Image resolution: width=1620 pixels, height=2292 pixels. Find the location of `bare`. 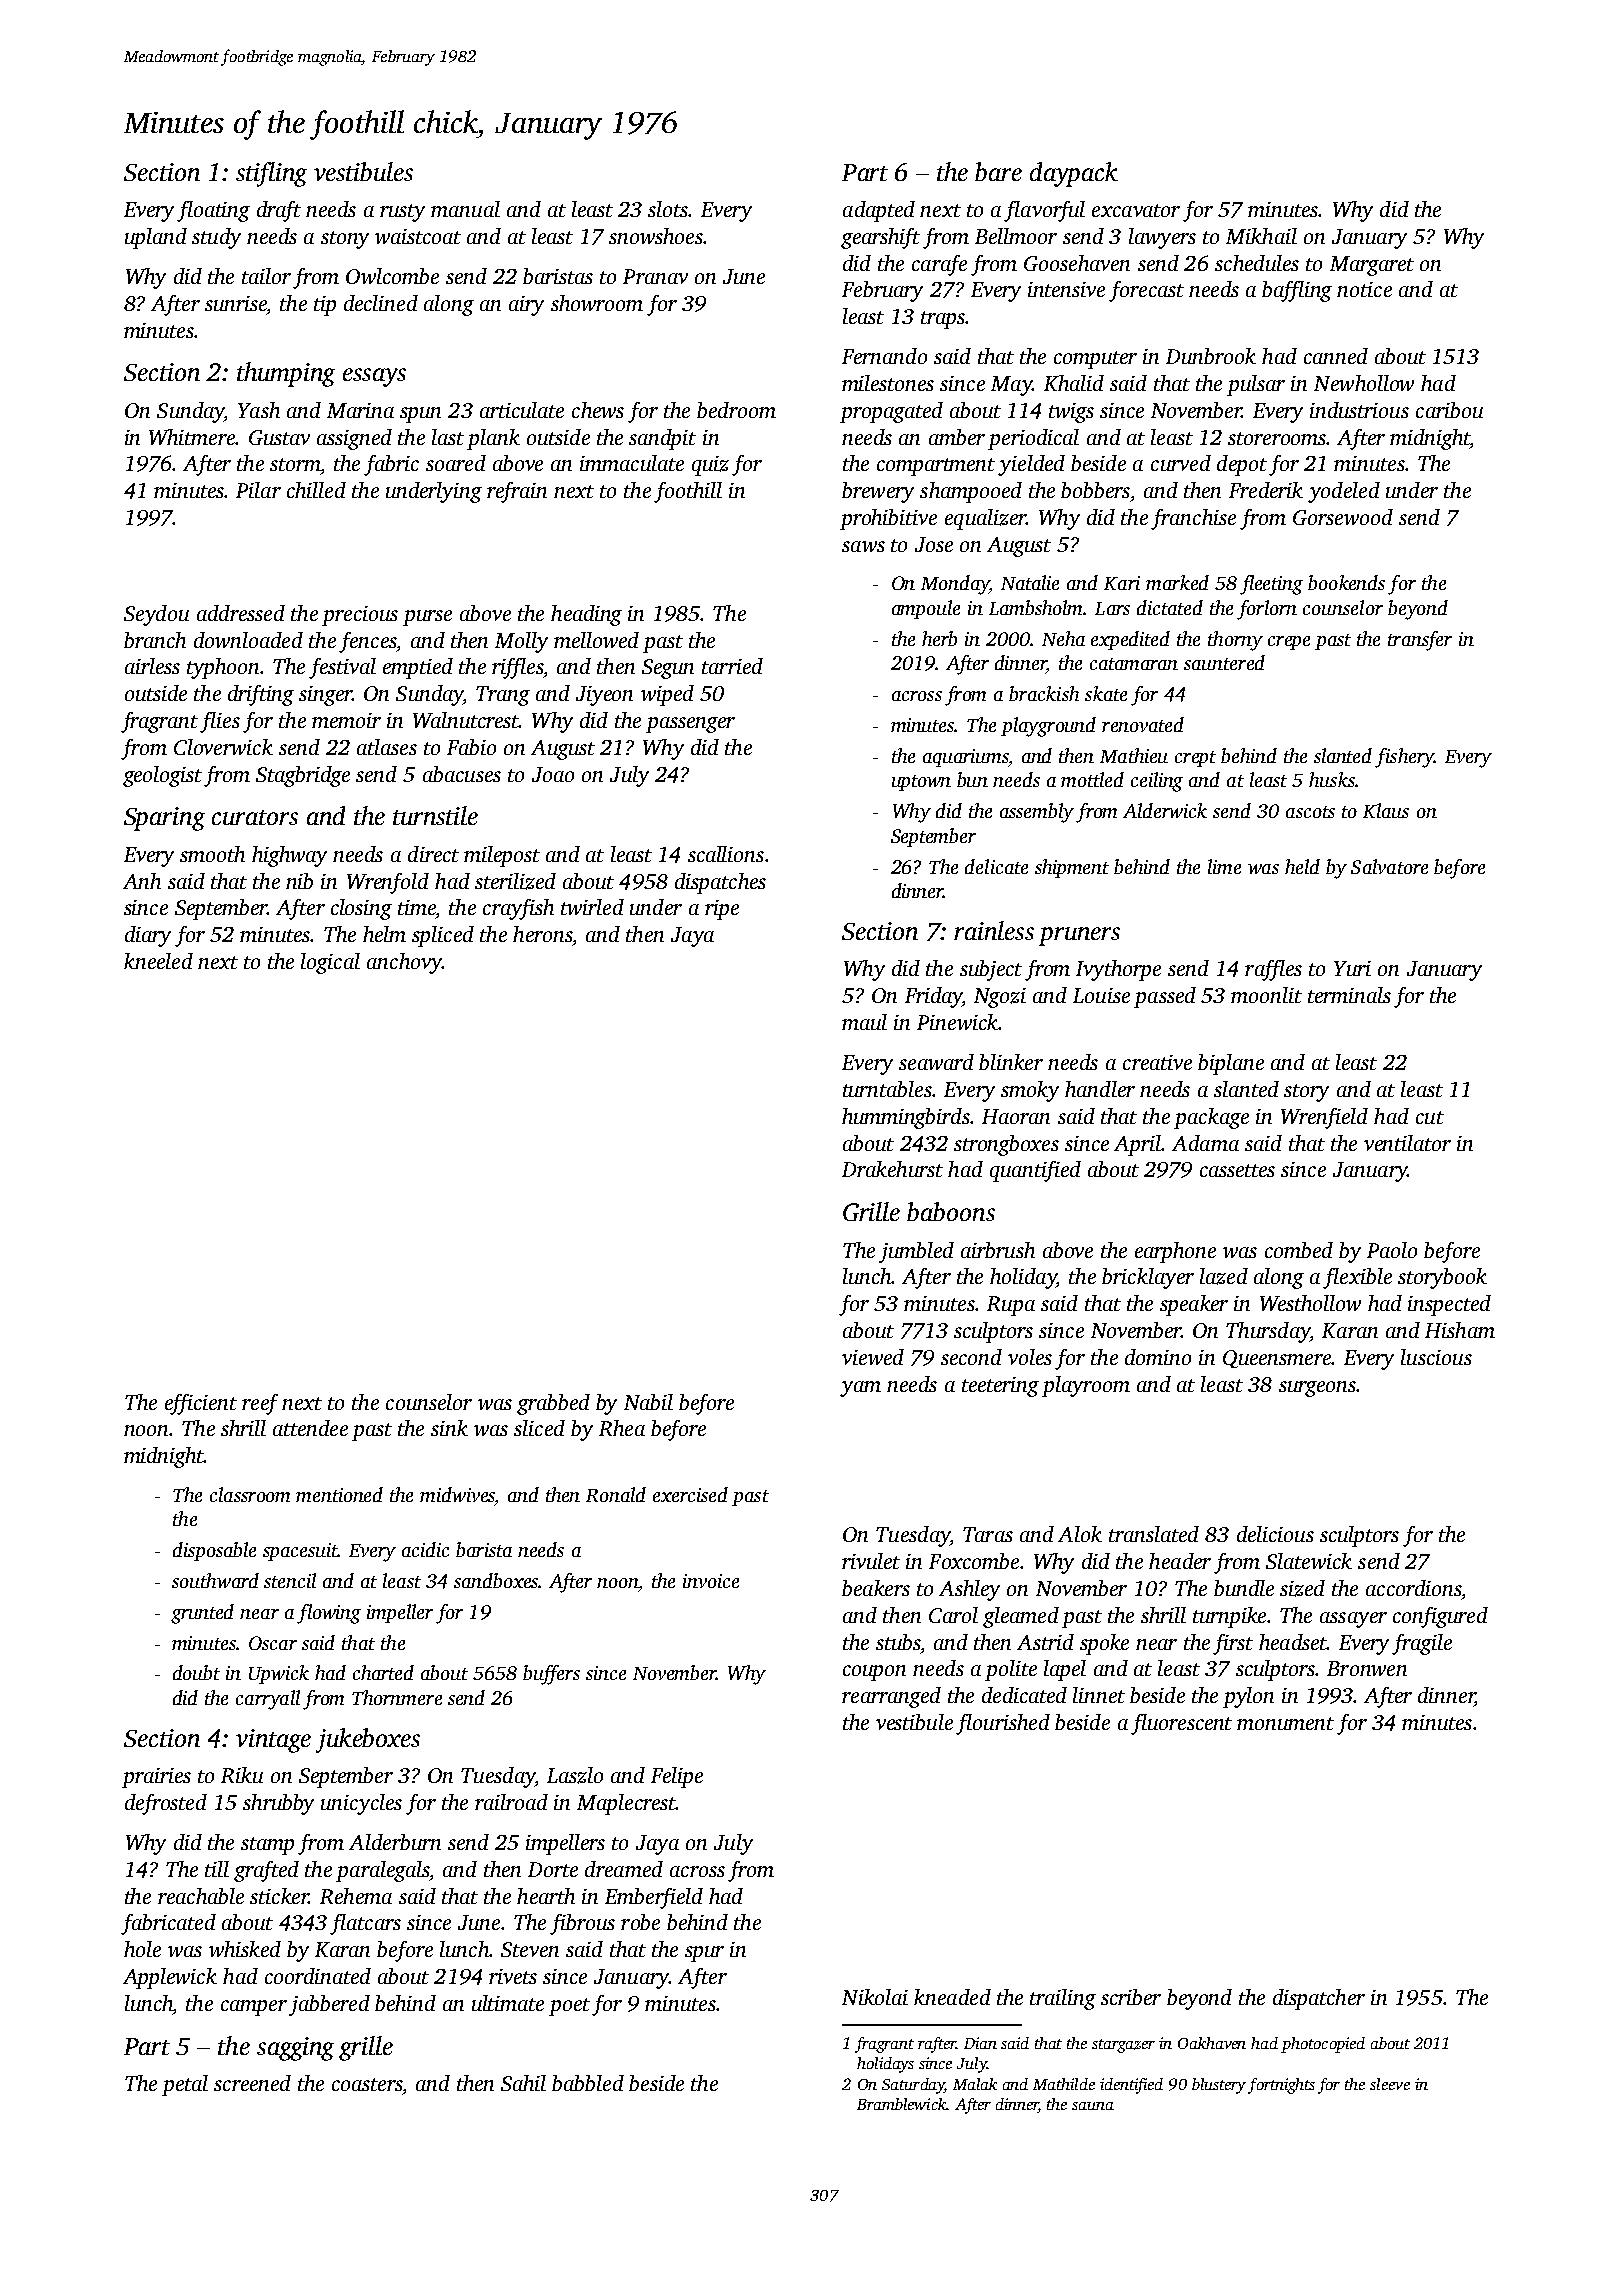

bare is located at coordinates (998, 171).
